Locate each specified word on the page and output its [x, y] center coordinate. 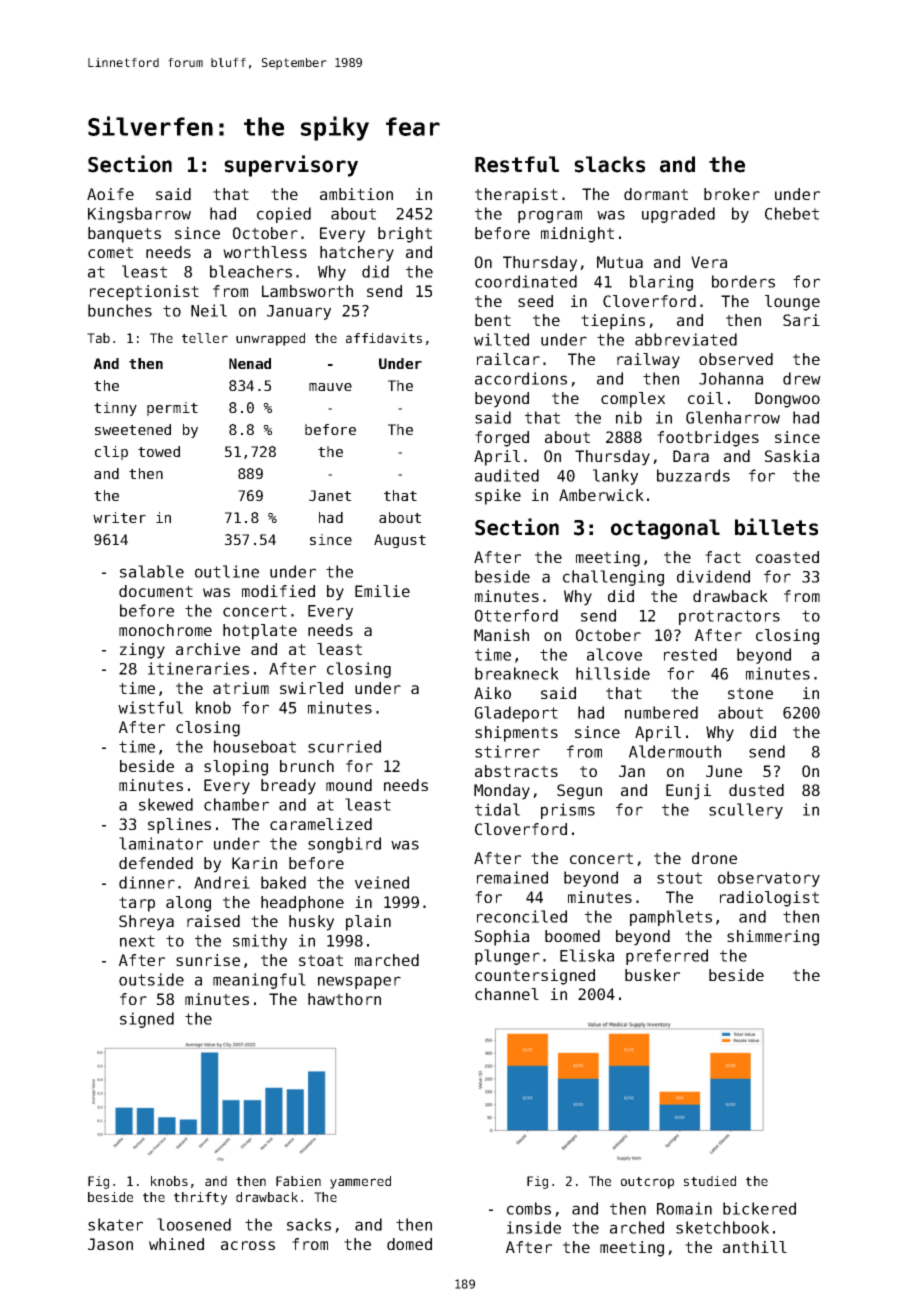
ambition [356, 194]
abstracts [516, 771]
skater [115, 1224]
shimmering [773, 938]
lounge [792, 303]
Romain [684, 1208]
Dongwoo [787, 400]
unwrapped [270, 339]
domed [409, 1244]
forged [502, 439]
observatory [769, 879]
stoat [321, 960]
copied [284, 215]
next [137, 941]
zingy [142, 651]
